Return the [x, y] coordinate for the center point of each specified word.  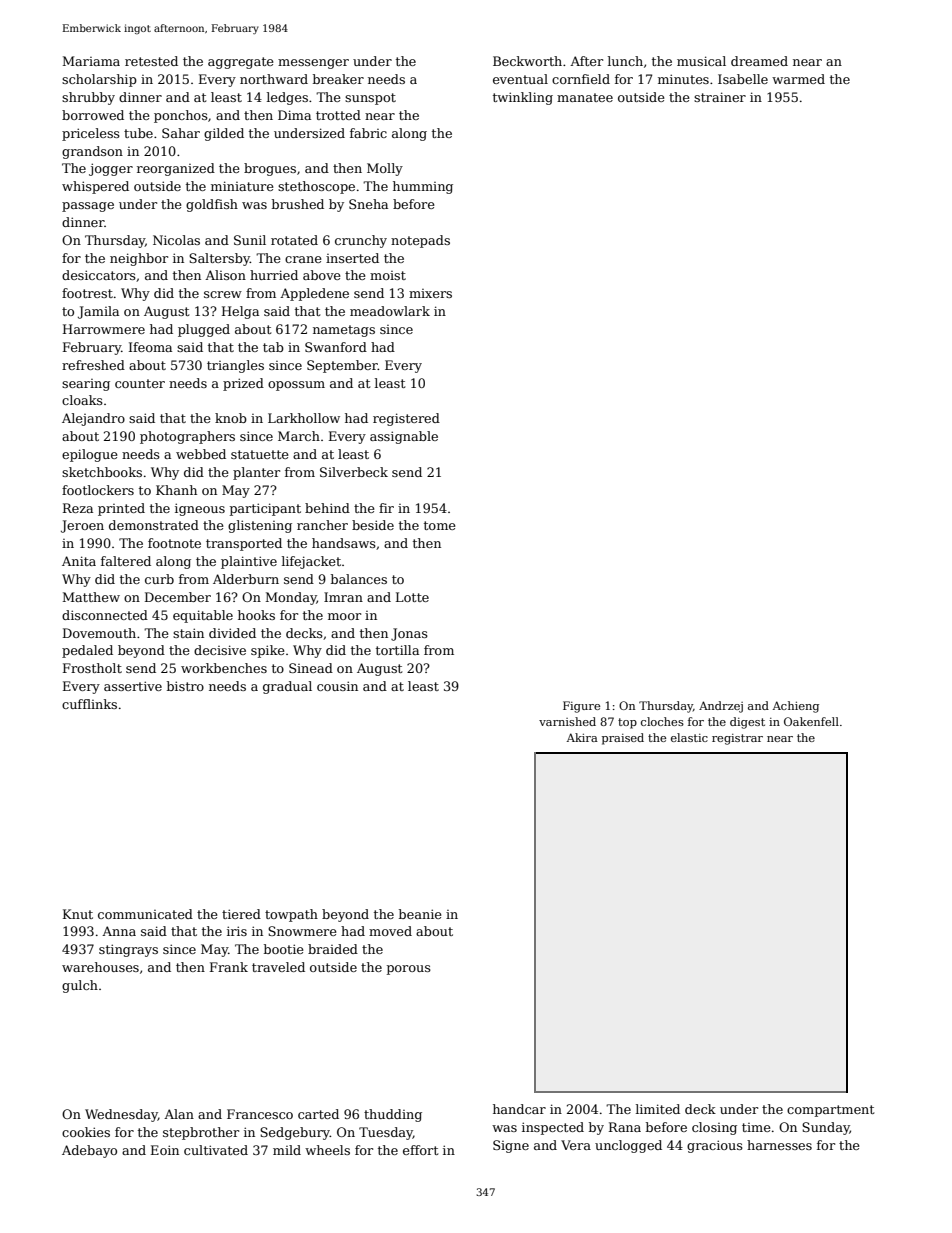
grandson [92, 152]
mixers [430, 293]
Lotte [412, 597]
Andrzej [721, 707]
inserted [352, 258]
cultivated [216, 1150]
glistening [260, 526]
